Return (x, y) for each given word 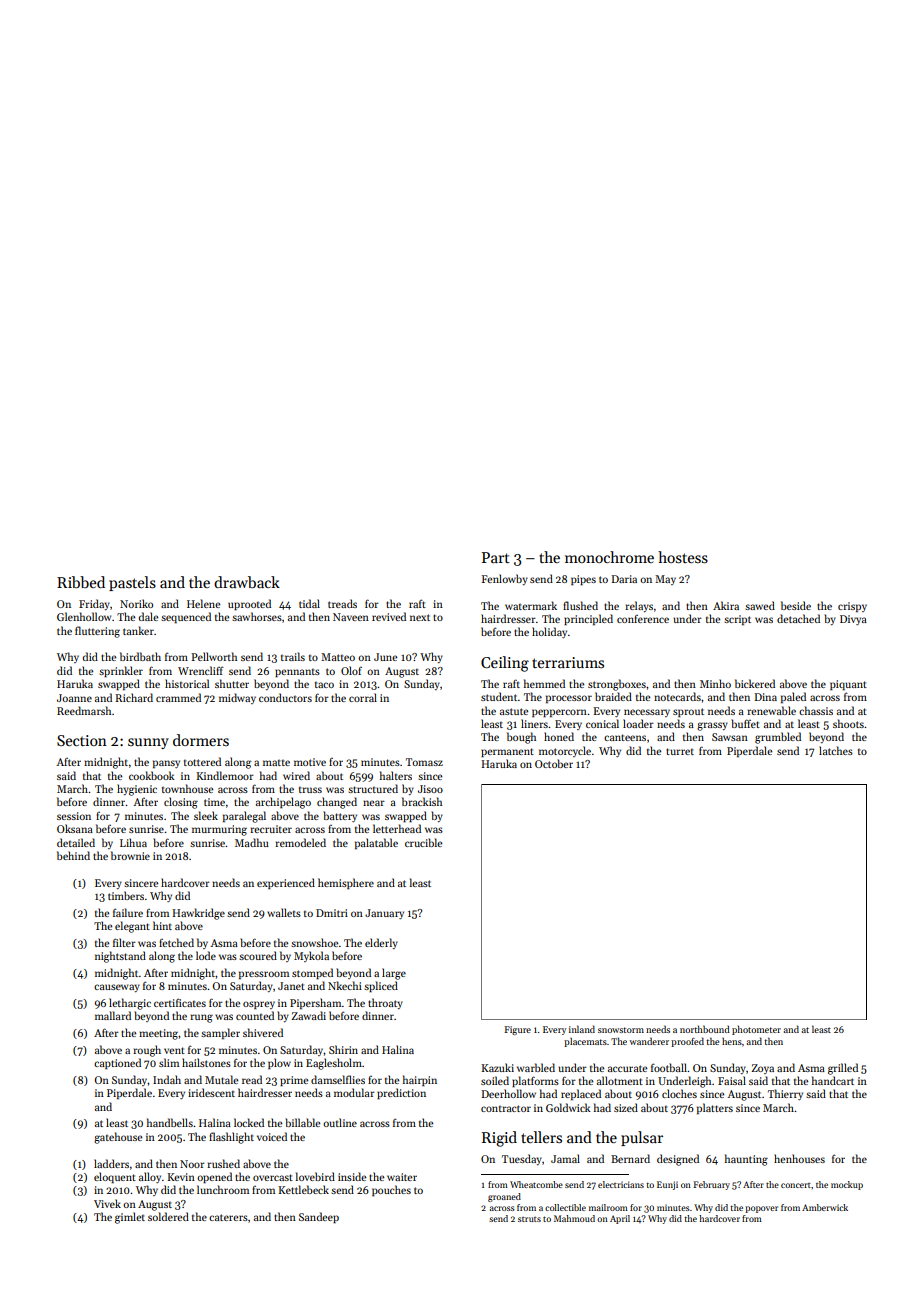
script (737, 620)
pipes (583, 580)
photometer (756, 1030)
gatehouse (118, 1138)
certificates (180, 1002)
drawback (247, 582)
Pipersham (316, 1003)
